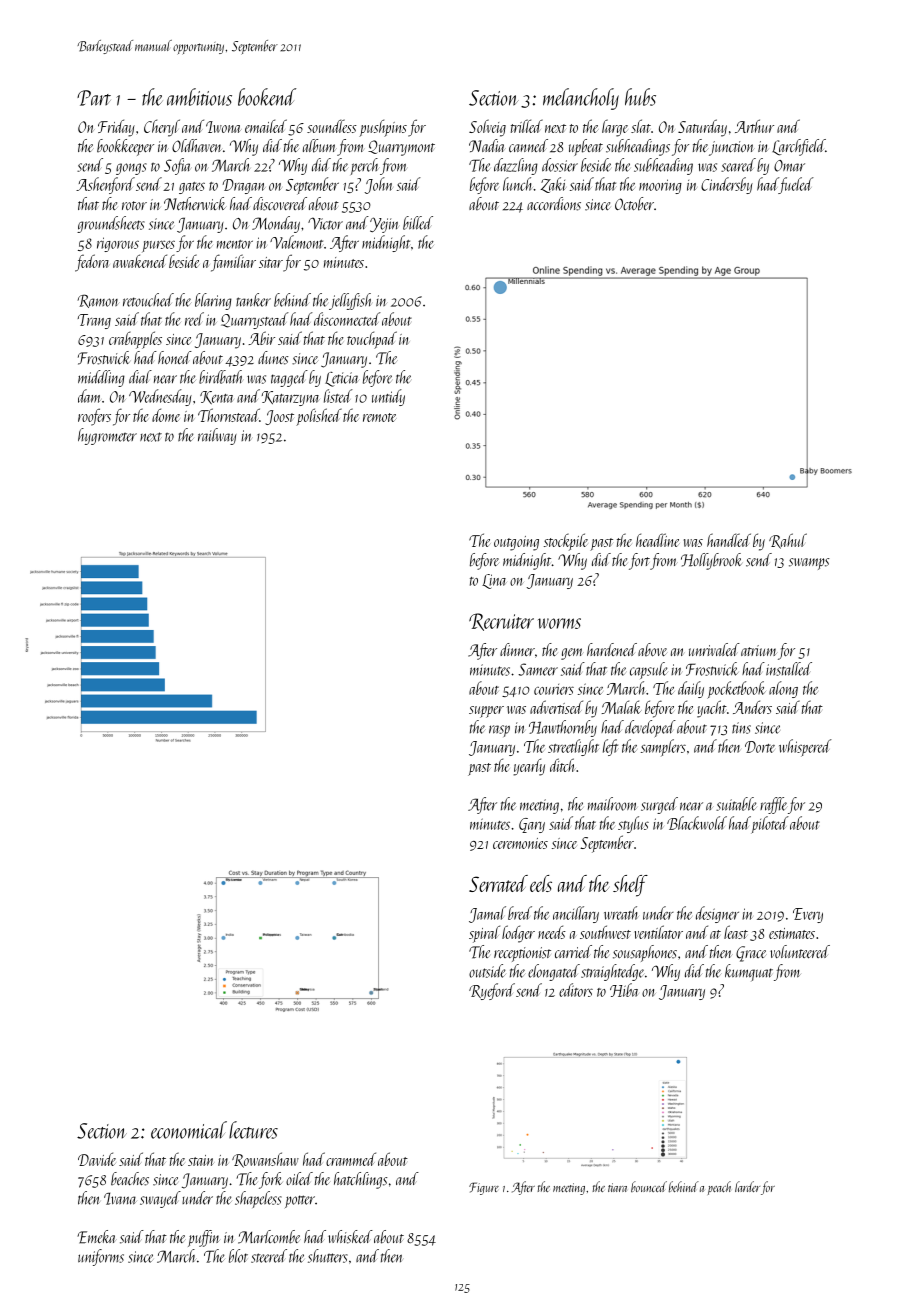 The width and height of the screenshot is (908, 1316). Describe the element at coordinates (107, 436) in the screenshot. I see `hygrometer` at that location.
